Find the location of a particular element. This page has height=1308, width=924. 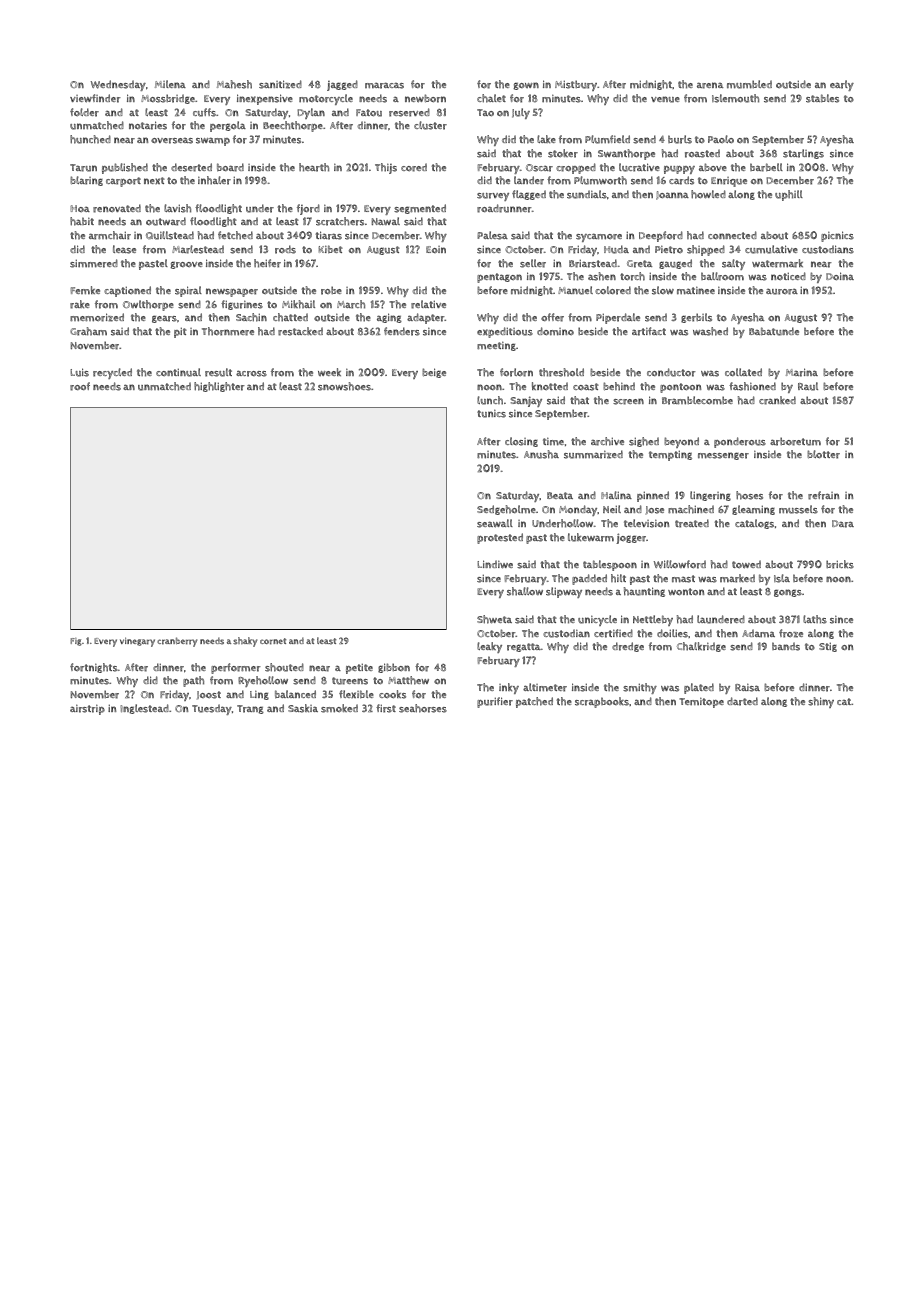

towed is located at coordinates (746, 564).
